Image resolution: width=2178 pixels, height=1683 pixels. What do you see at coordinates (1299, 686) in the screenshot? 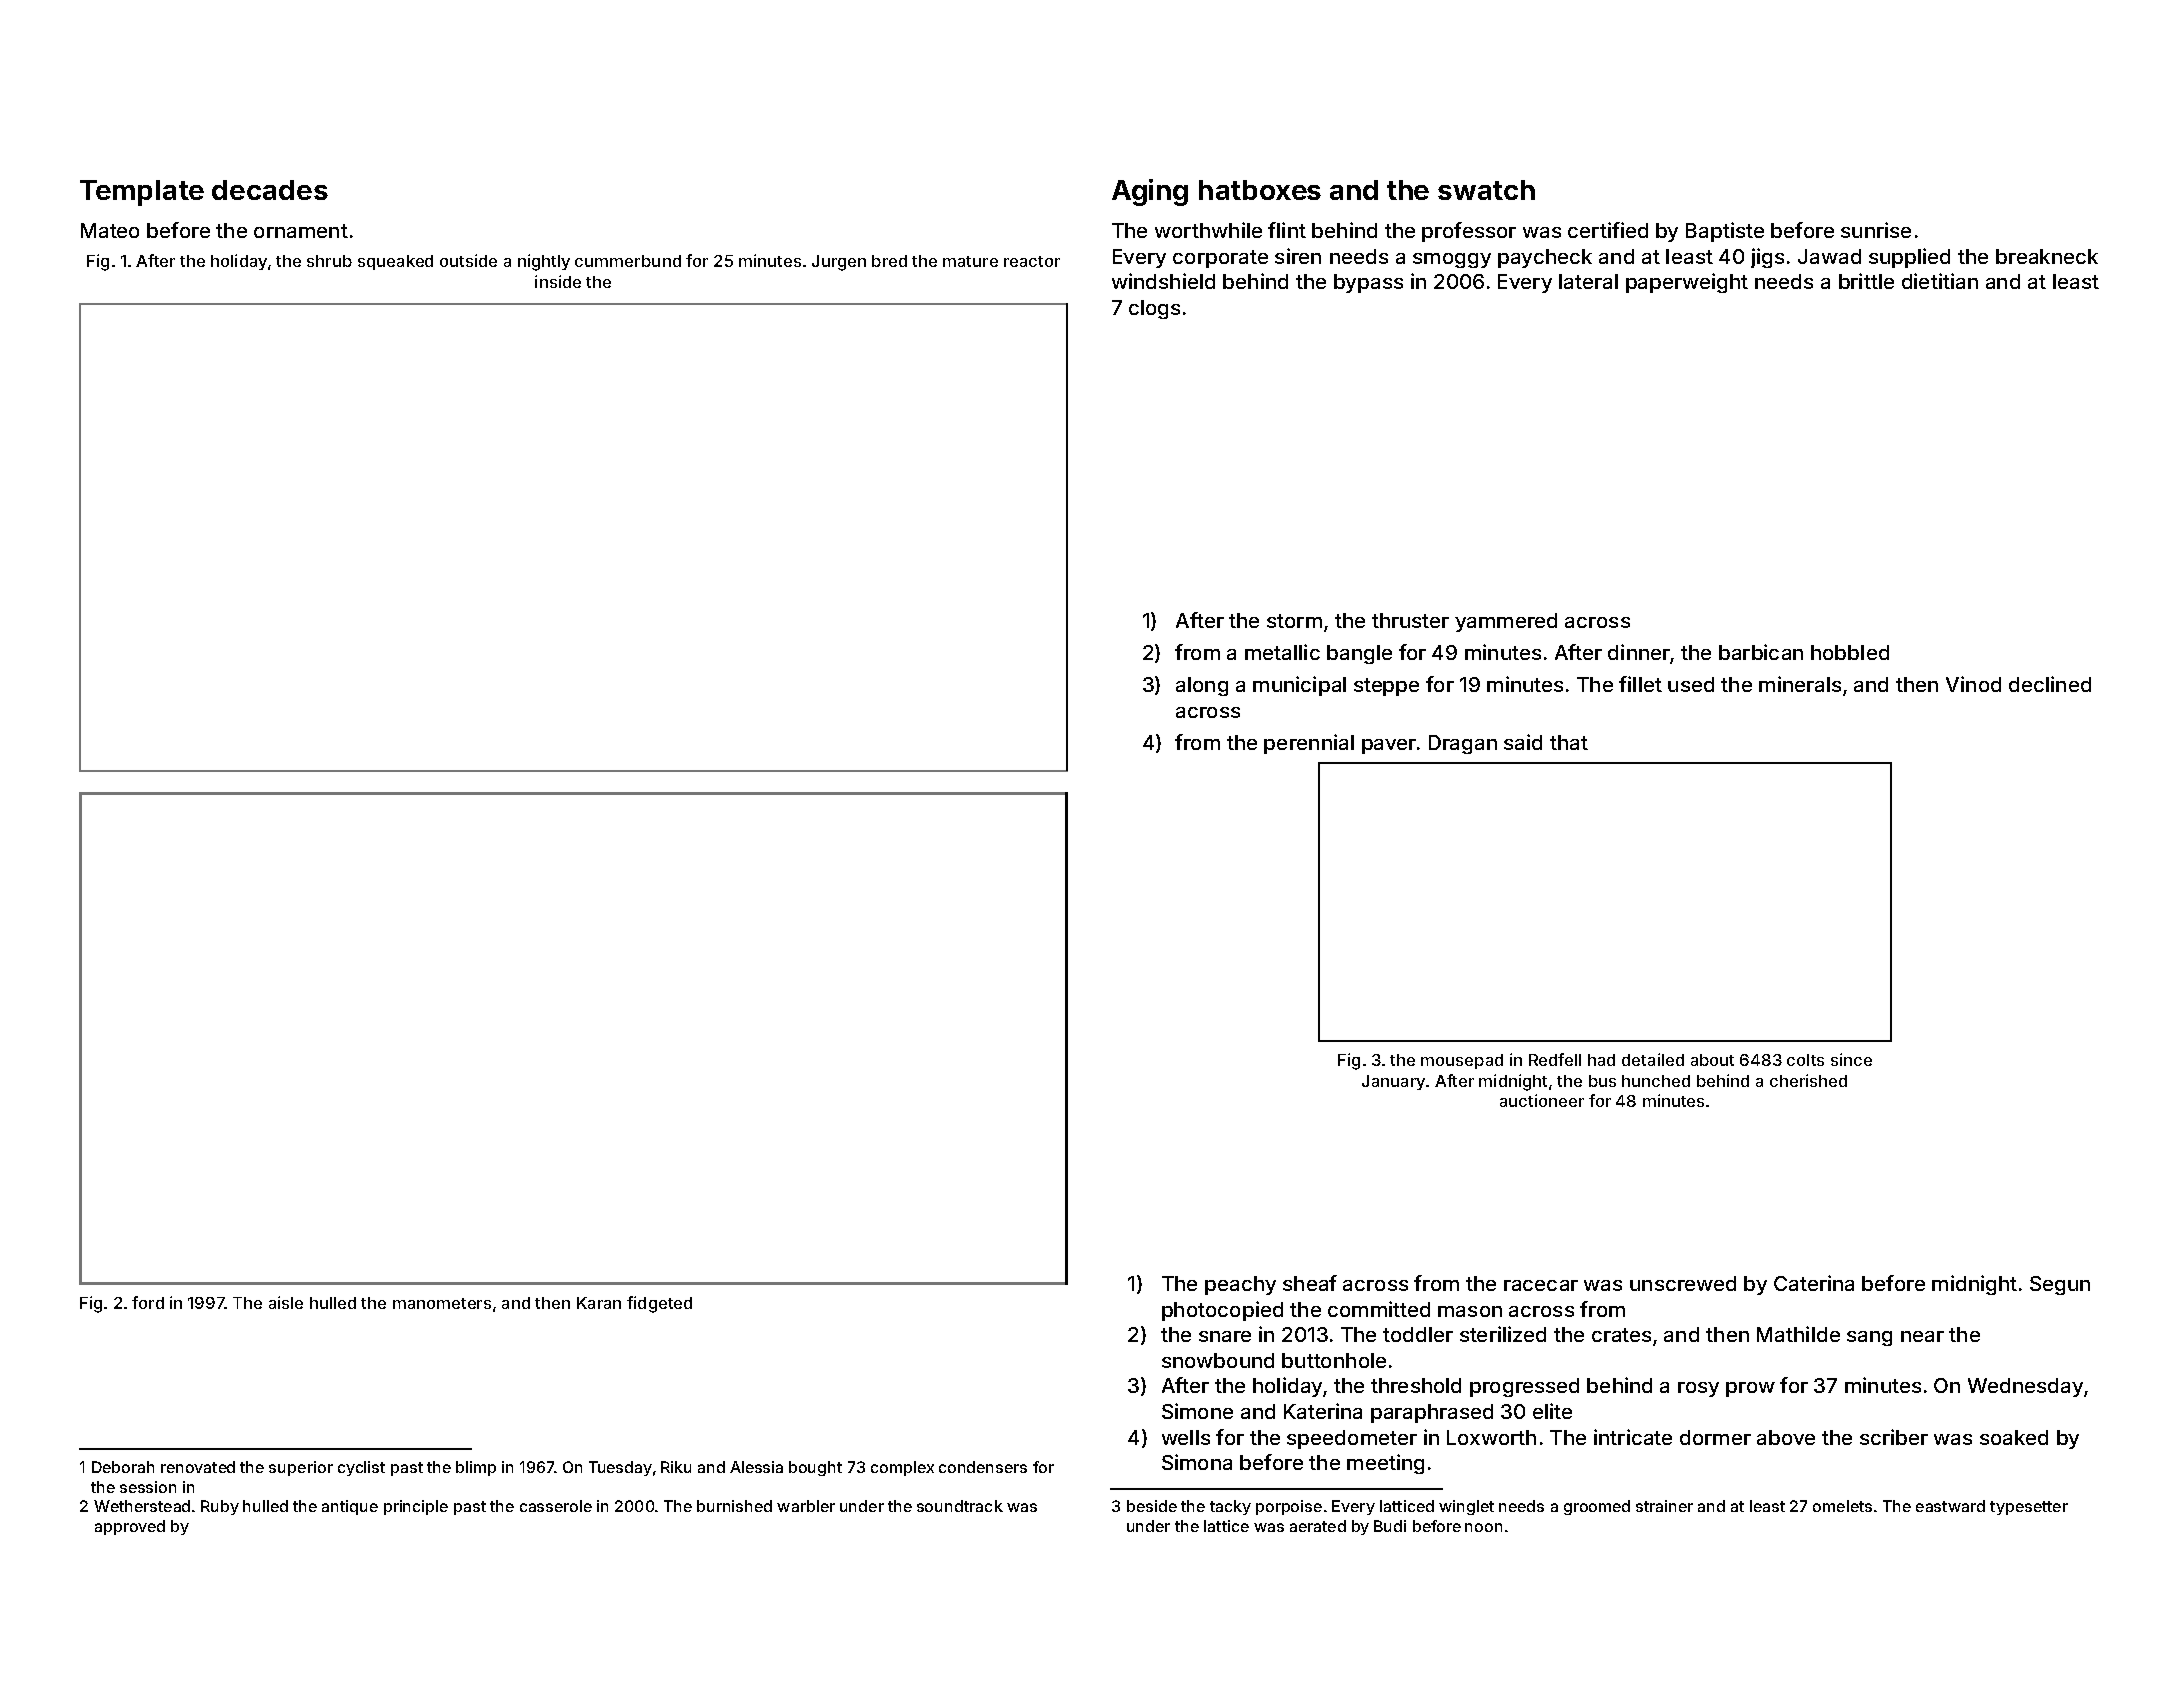
I see `municipal` at bounding box center [1299, 686].
